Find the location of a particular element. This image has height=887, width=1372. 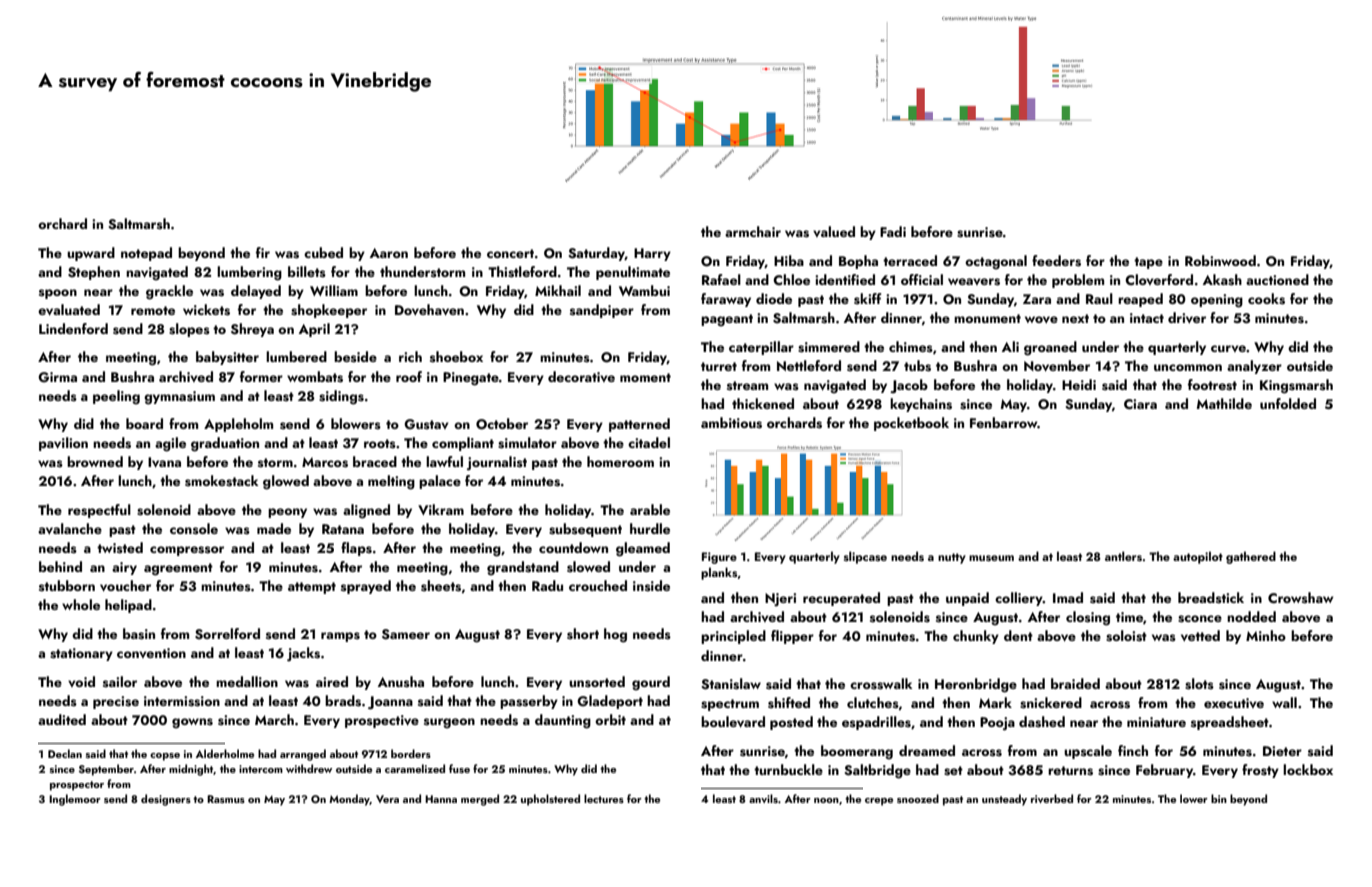

Ciara is located at coordinates (1140, 404).
